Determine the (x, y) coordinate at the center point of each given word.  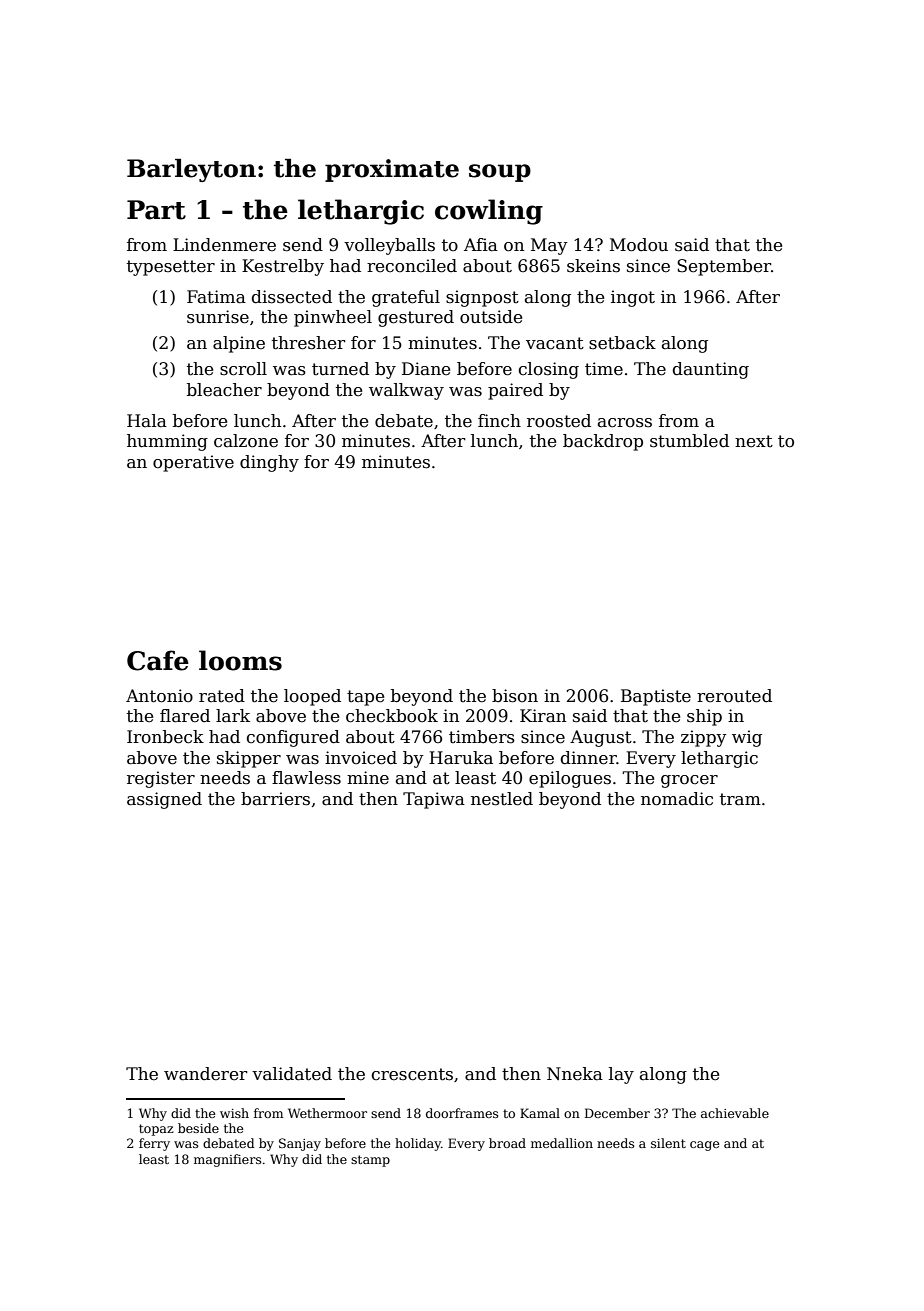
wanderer (206, 1074)
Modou (639, 245)
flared (185, 716)
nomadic (677, 799)
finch (499, 421)
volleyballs (389, 246)
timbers (482, 737)
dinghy (269, 463)
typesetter (171, 268)
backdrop (603, 442)
